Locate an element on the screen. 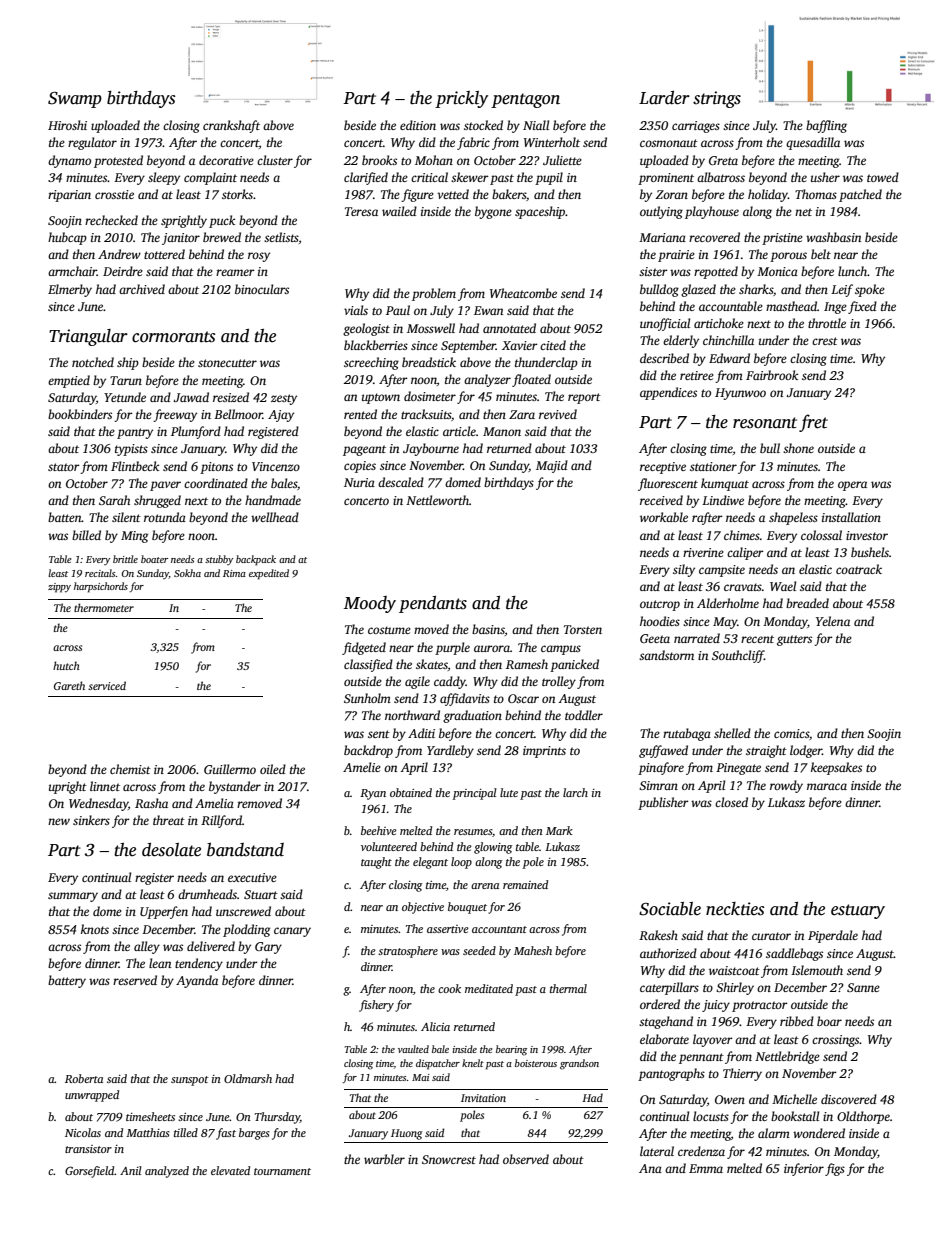  Roberta is located at coordinates (84, 1078).
